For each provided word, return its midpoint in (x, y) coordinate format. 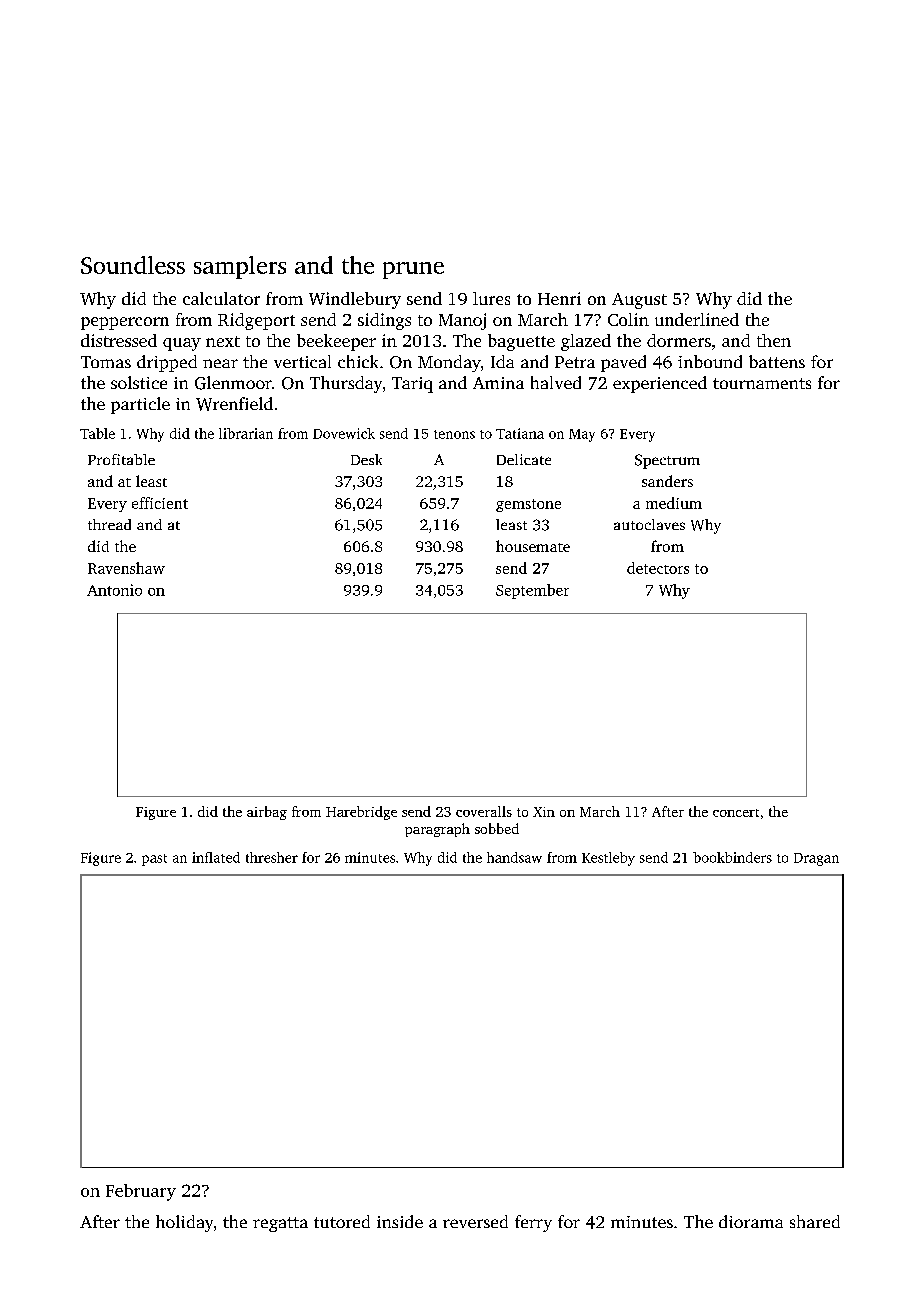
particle (140, 405)
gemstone (528, 505)
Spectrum (667, 461)
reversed (475, 1221)
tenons (454, 434)
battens (777, 361)
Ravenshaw (126, 568)
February (141, 1192)
